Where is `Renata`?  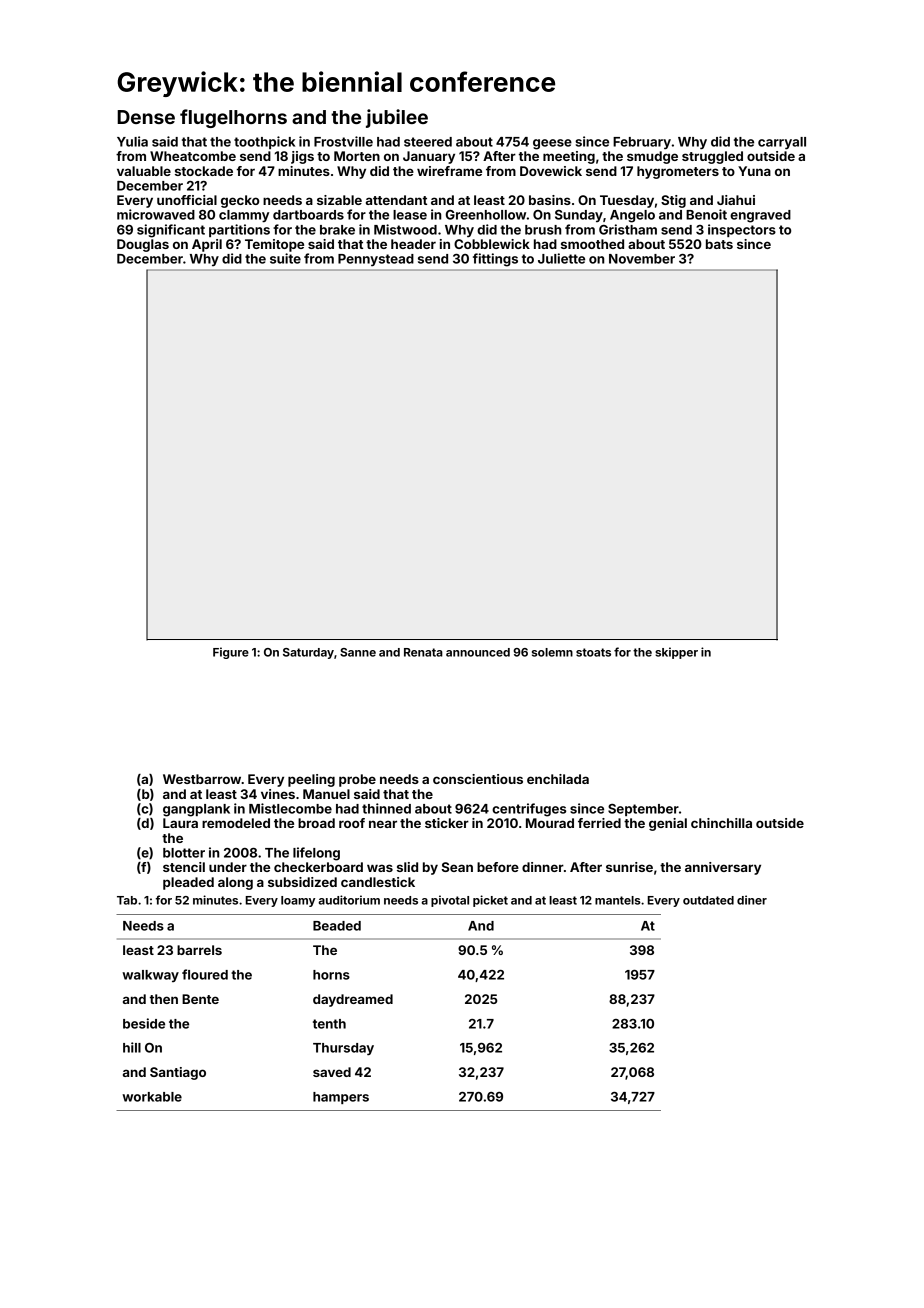
Renata is located at coordinates (423, 652).
